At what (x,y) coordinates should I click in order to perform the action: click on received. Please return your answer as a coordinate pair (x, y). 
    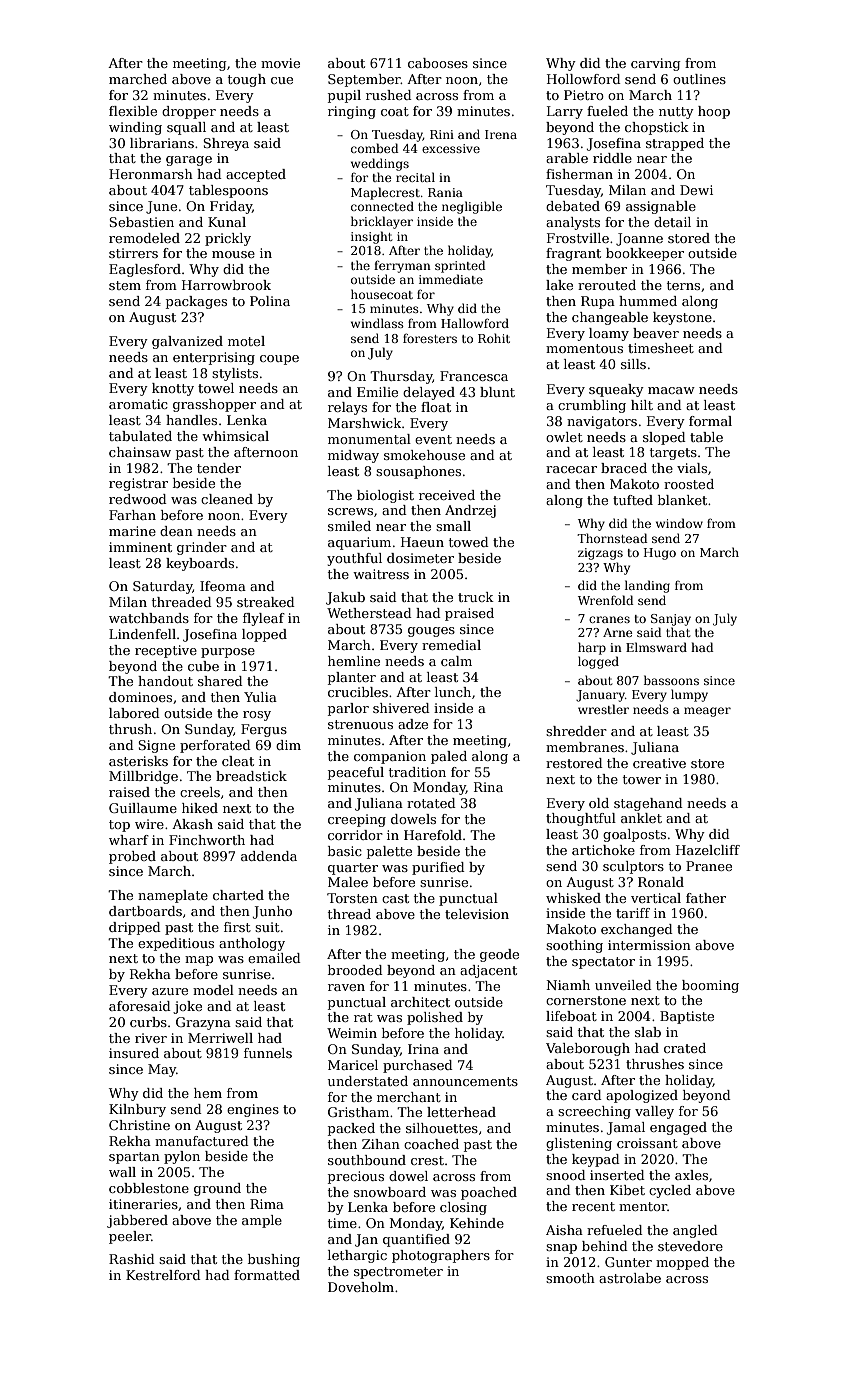
    Looking at the image, I should click on (447, 495).
